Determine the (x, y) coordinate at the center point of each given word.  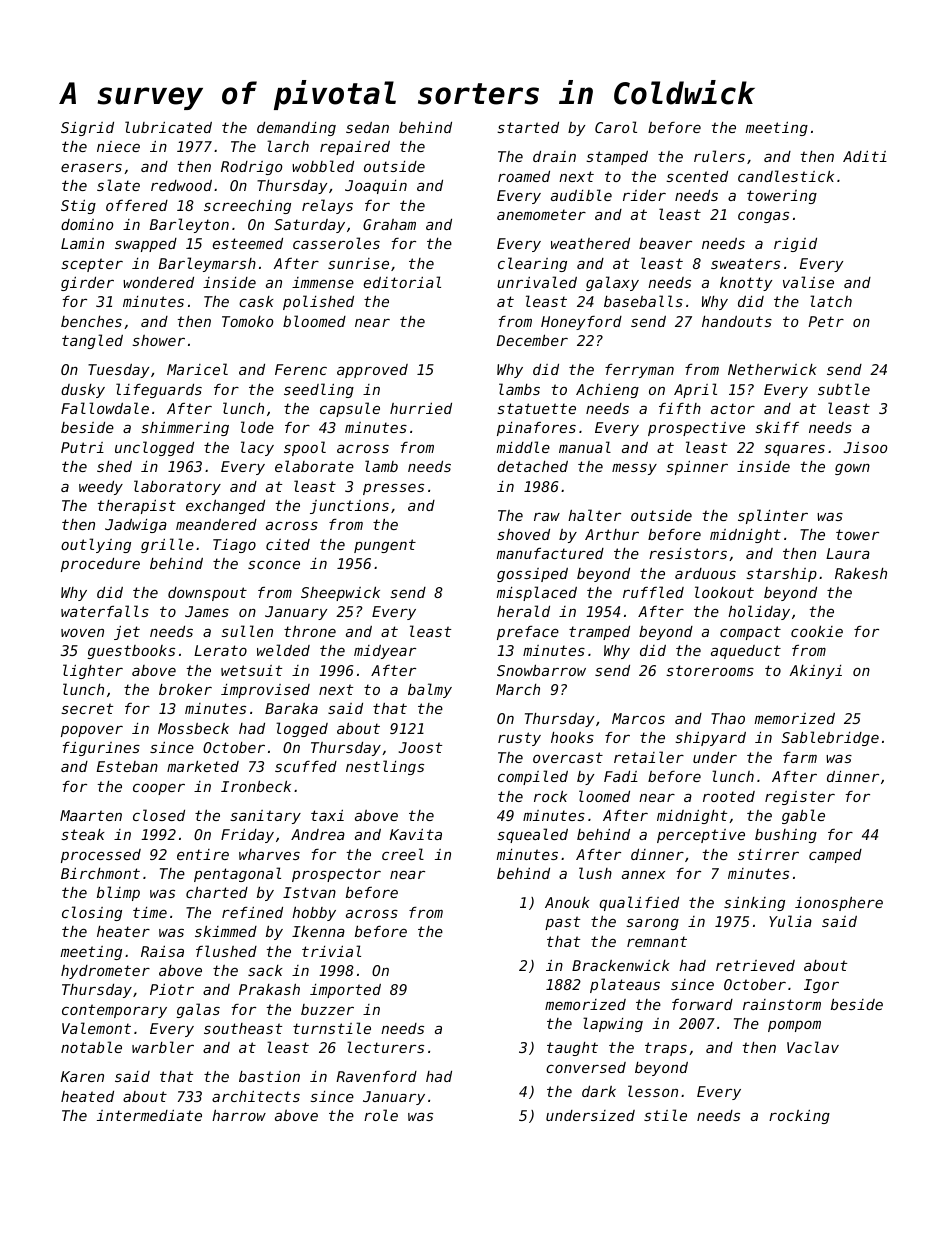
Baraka (291, 708)
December (532, 340)
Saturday (309, 226)
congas (763, 217)
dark (599, 1091)
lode (257, 427)
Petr (826, 321)
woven (82, 632)
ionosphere (839, 904)
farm (800, 757)
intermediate (149, 1115)
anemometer (541, 214)
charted (217, 892)
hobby (314, 914)
